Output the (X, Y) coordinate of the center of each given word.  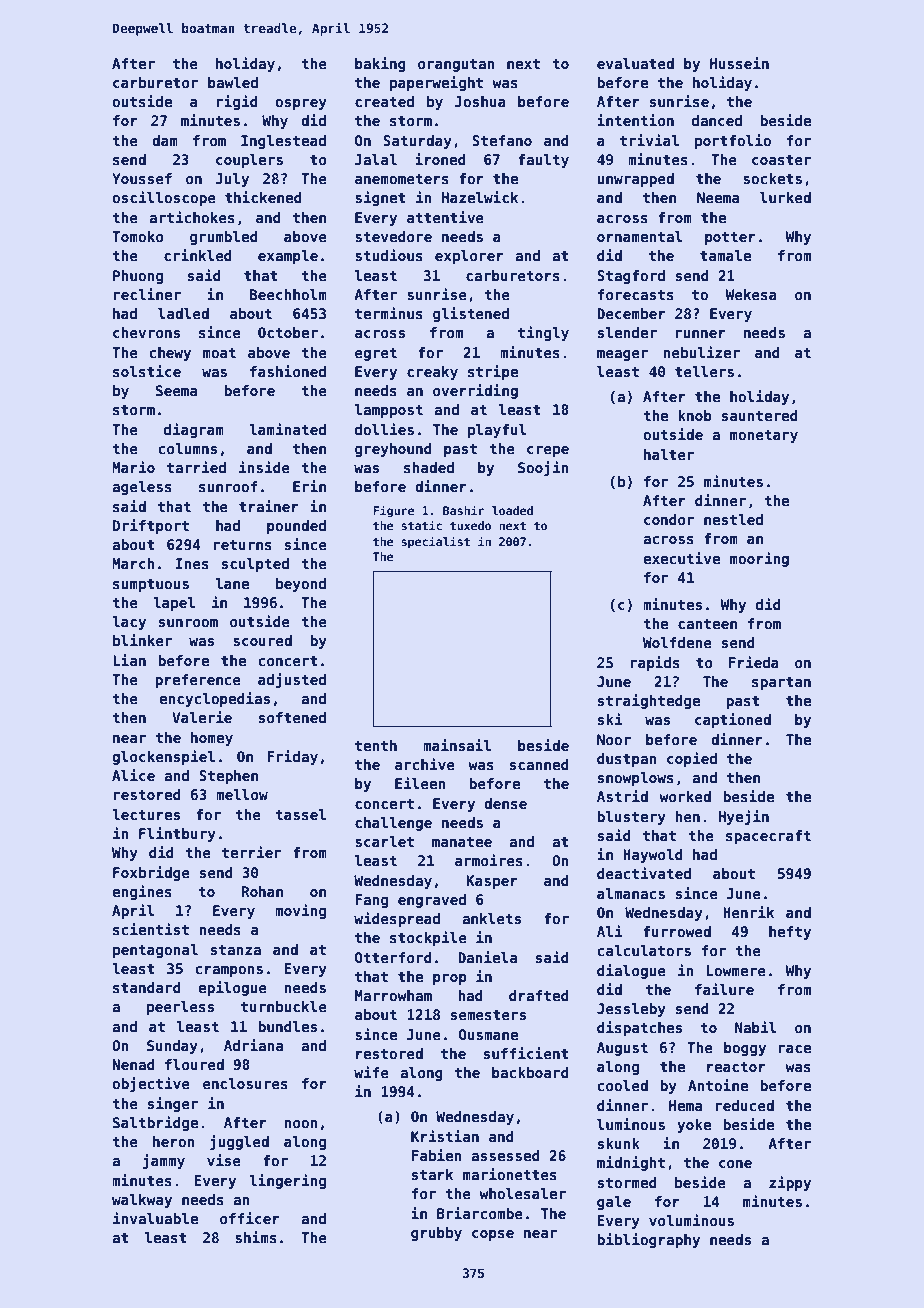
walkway (142, 1201)
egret (376, 354)
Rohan (262, 891)
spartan (781, 683)
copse (493, 1235)
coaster (781, 160)
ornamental (640, 236)
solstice (147, 371)
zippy (790, 1183)
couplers (249, 161)
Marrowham (393, 995)
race (795, 1049)
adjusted (292, 680)
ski (610, 719)
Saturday (417, 142)
